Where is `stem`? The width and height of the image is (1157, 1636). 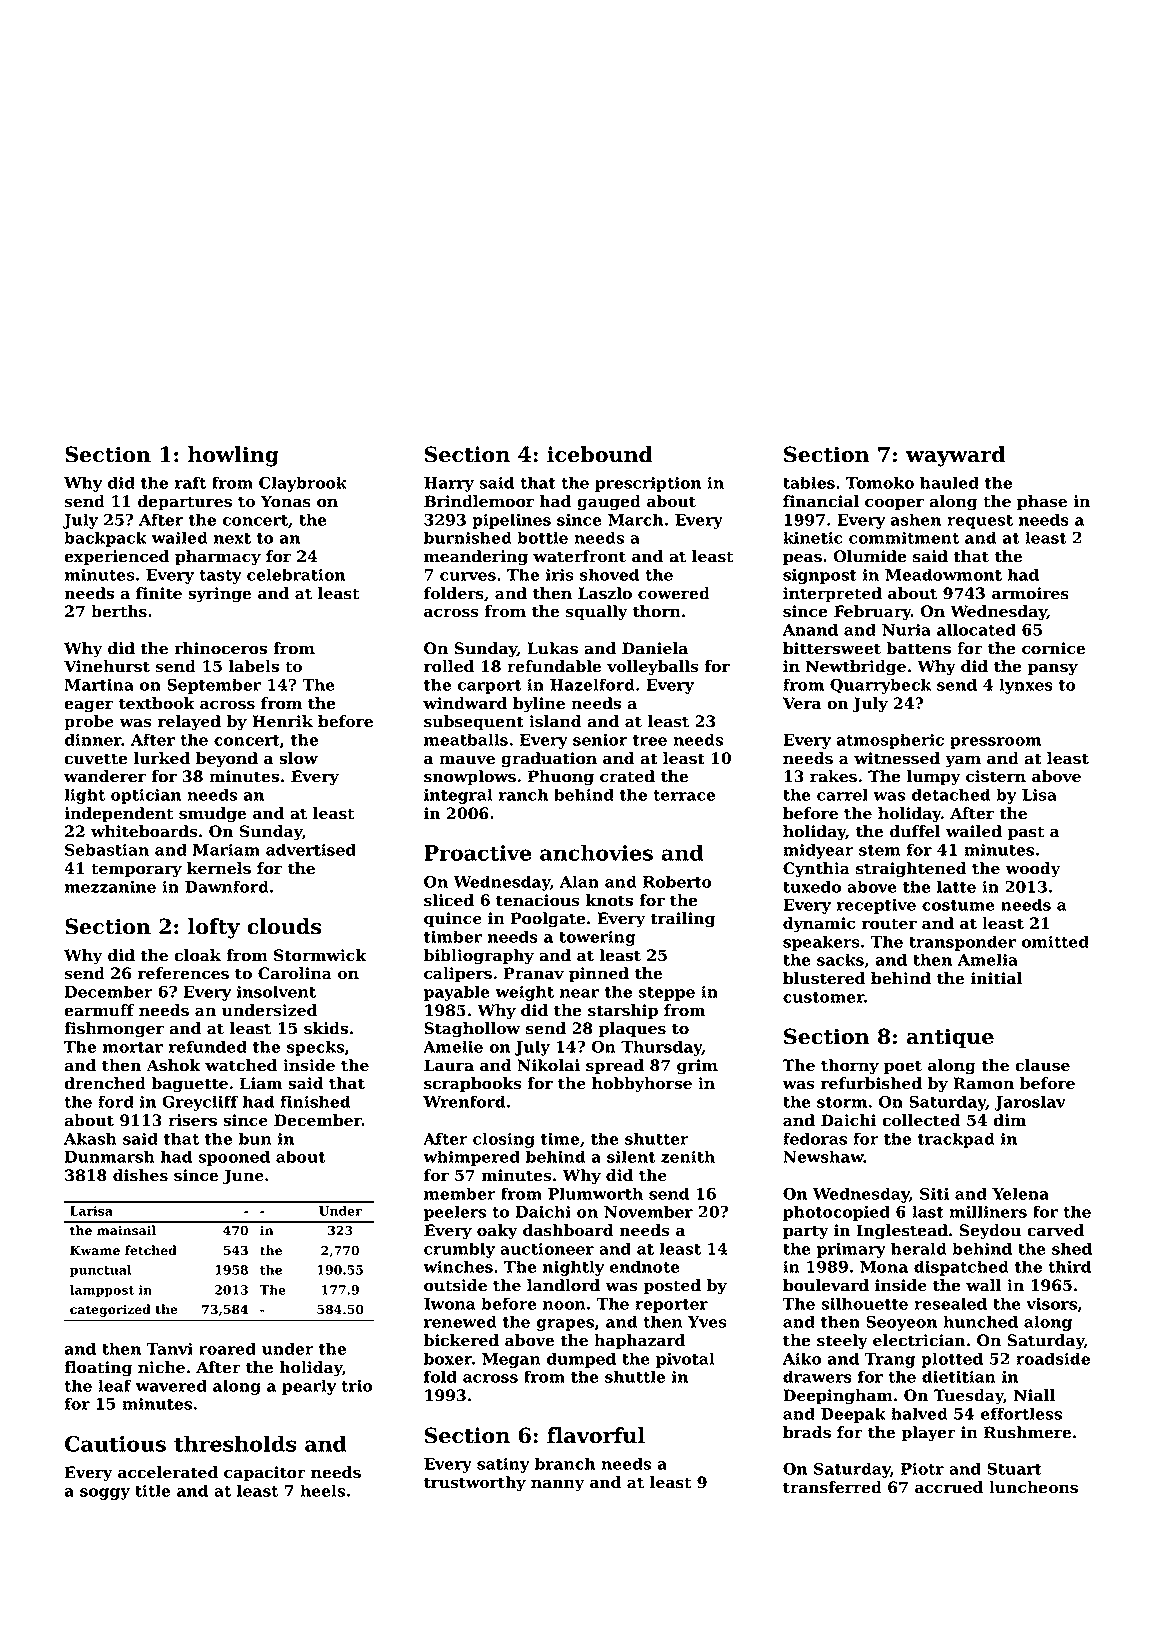
stem is located at coordinates (879, 850).
